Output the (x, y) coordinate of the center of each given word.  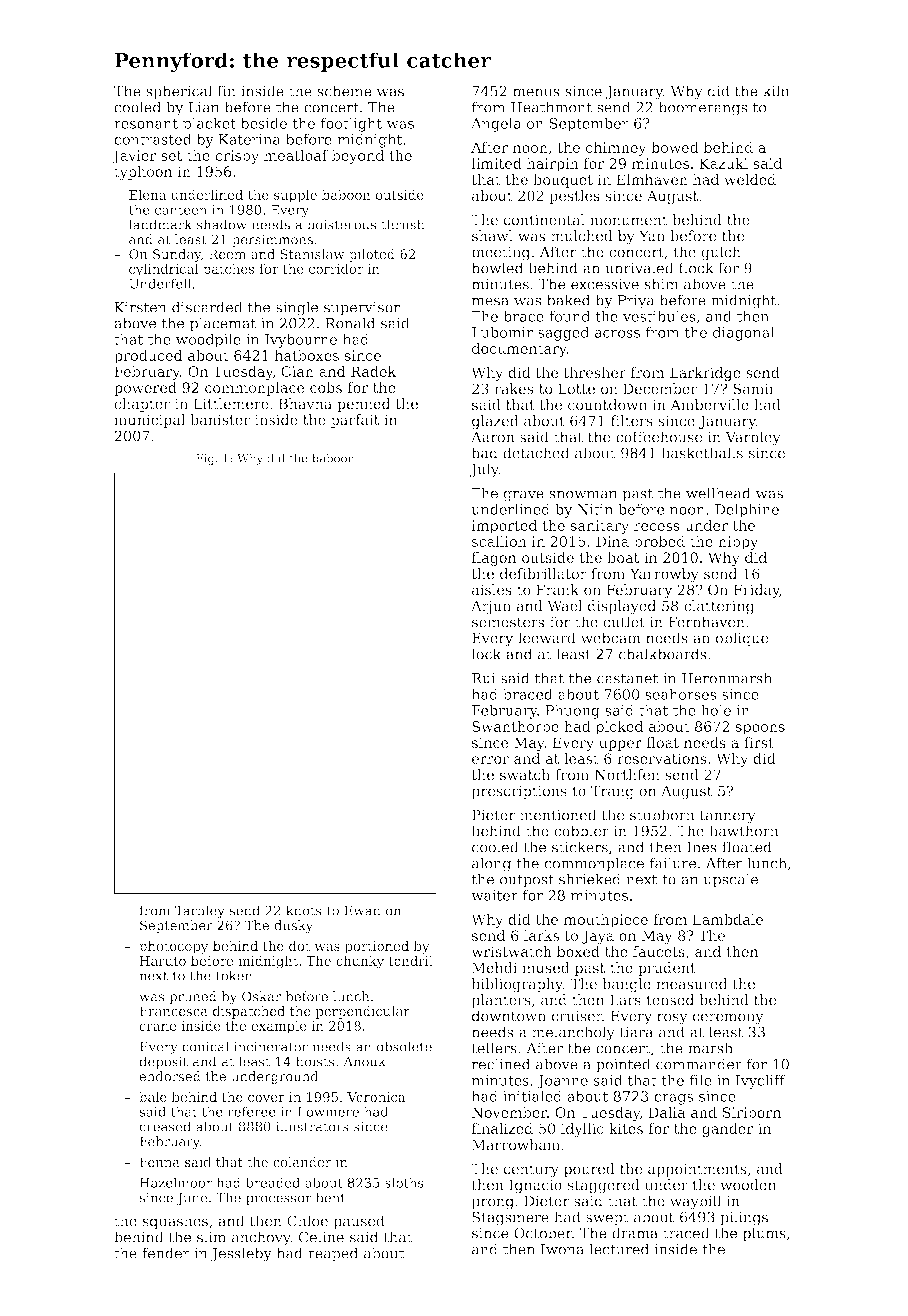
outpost (527, 881)
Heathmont (551, 107)
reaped (333, 1254)
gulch (721, 253)
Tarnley (200, 912)
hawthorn (744, 831)
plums (764, 1234)
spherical (179, 92)
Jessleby (241, 1254)
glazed (495, 422)
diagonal (744, 333)
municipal (149, 421)
